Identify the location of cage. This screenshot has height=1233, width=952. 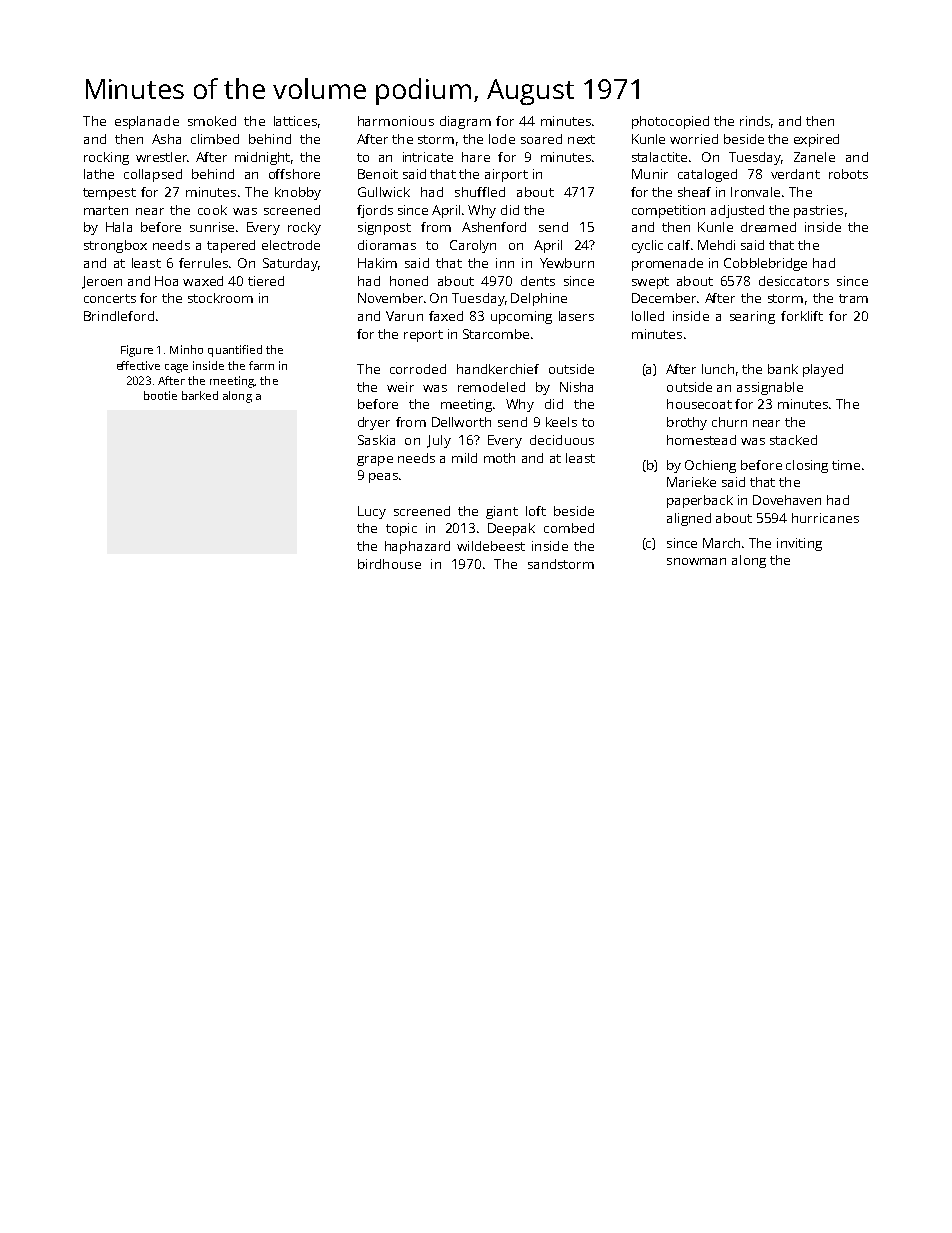
(176, 368).
